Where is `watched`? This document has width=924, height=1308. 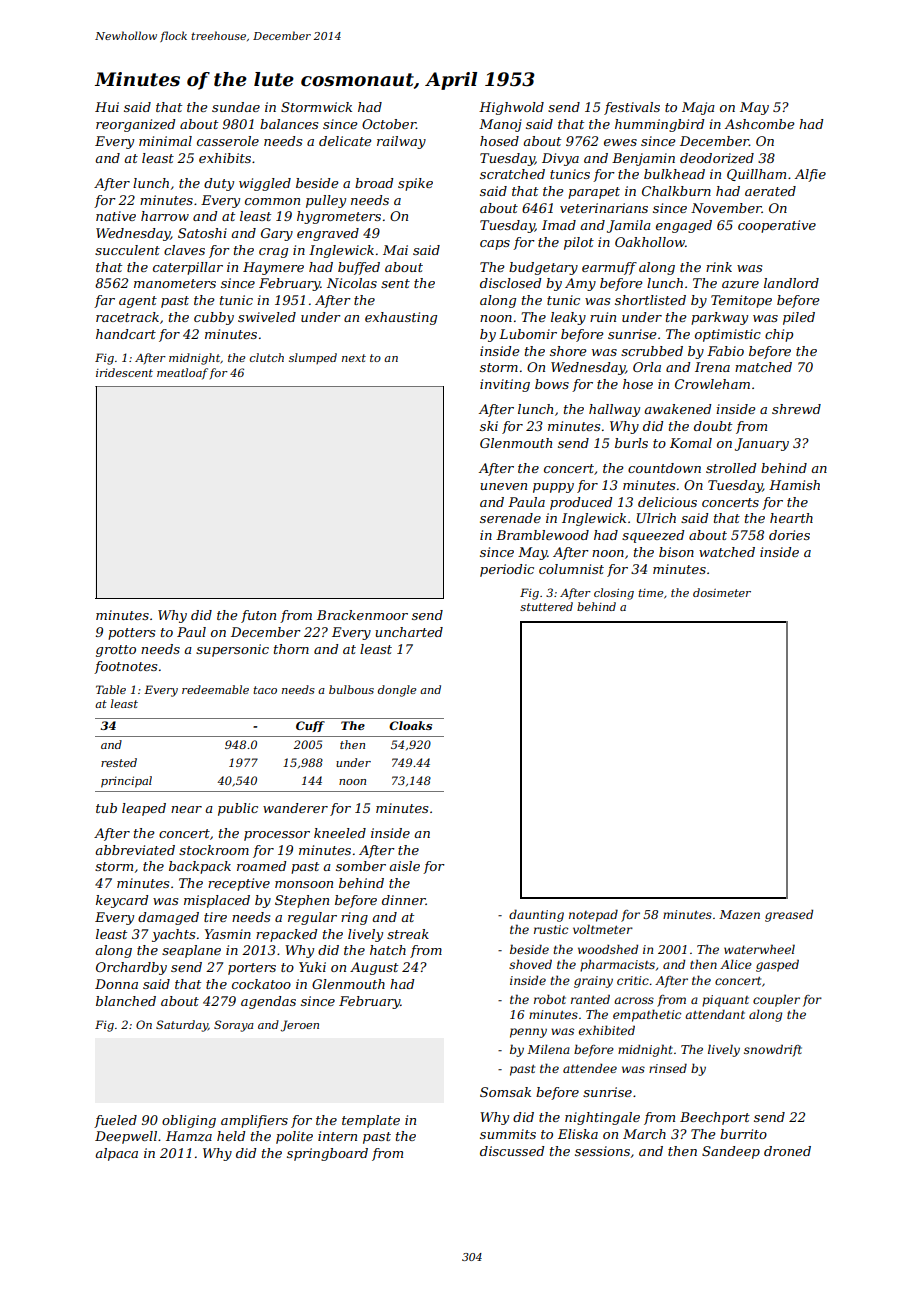 watched is located at coordinates (727, 552).
